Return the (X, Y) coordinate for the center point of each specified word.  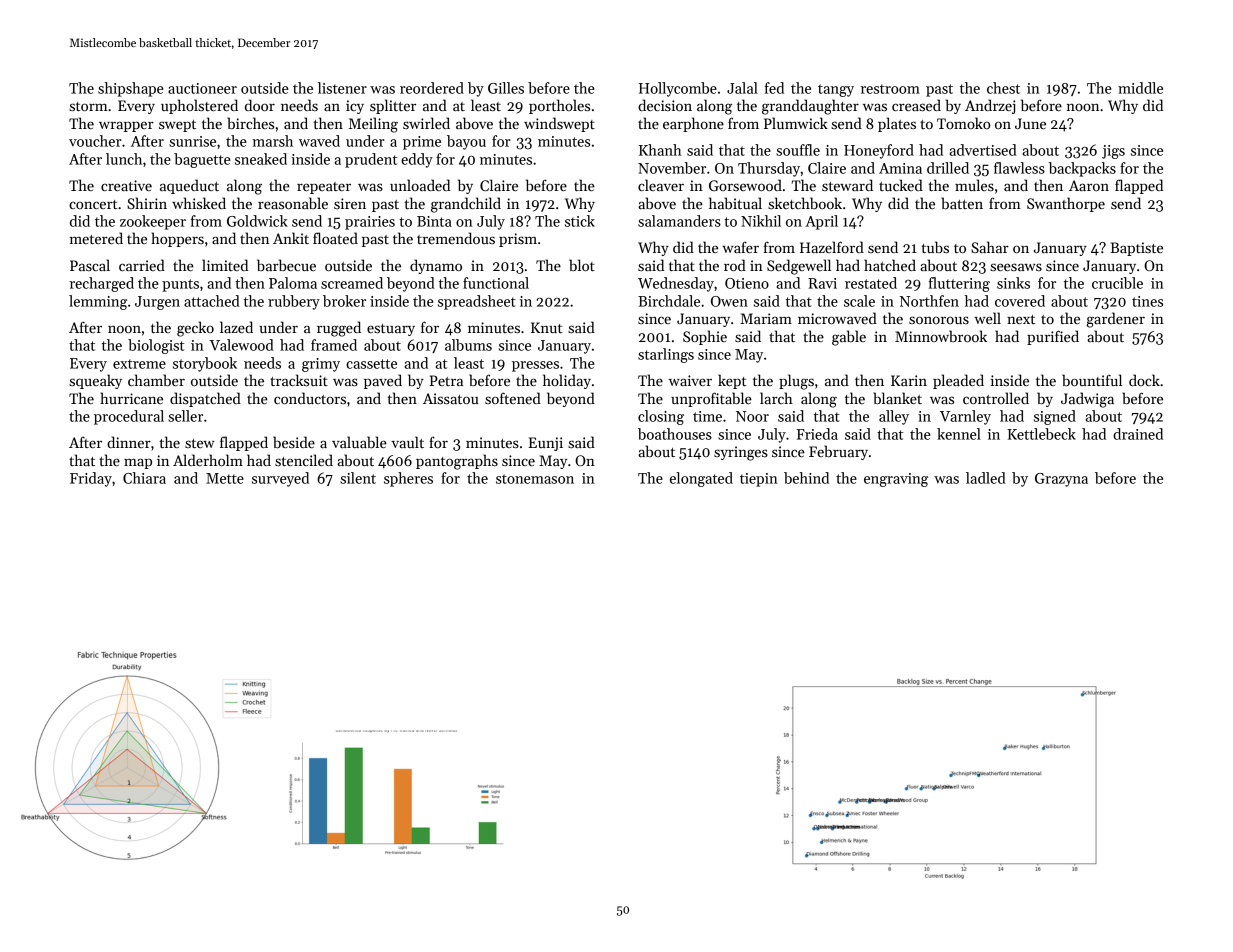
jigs (1113, 152)
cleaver (661, 185)
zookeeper (153, 222)
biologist (156, 346)
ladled (986, 478)
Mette (225, 478)
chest (1003, 88)
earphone (693, 124)
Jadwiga (1087, 400)
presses (535, 366)
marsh (272, 141)
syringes (741, 453)
